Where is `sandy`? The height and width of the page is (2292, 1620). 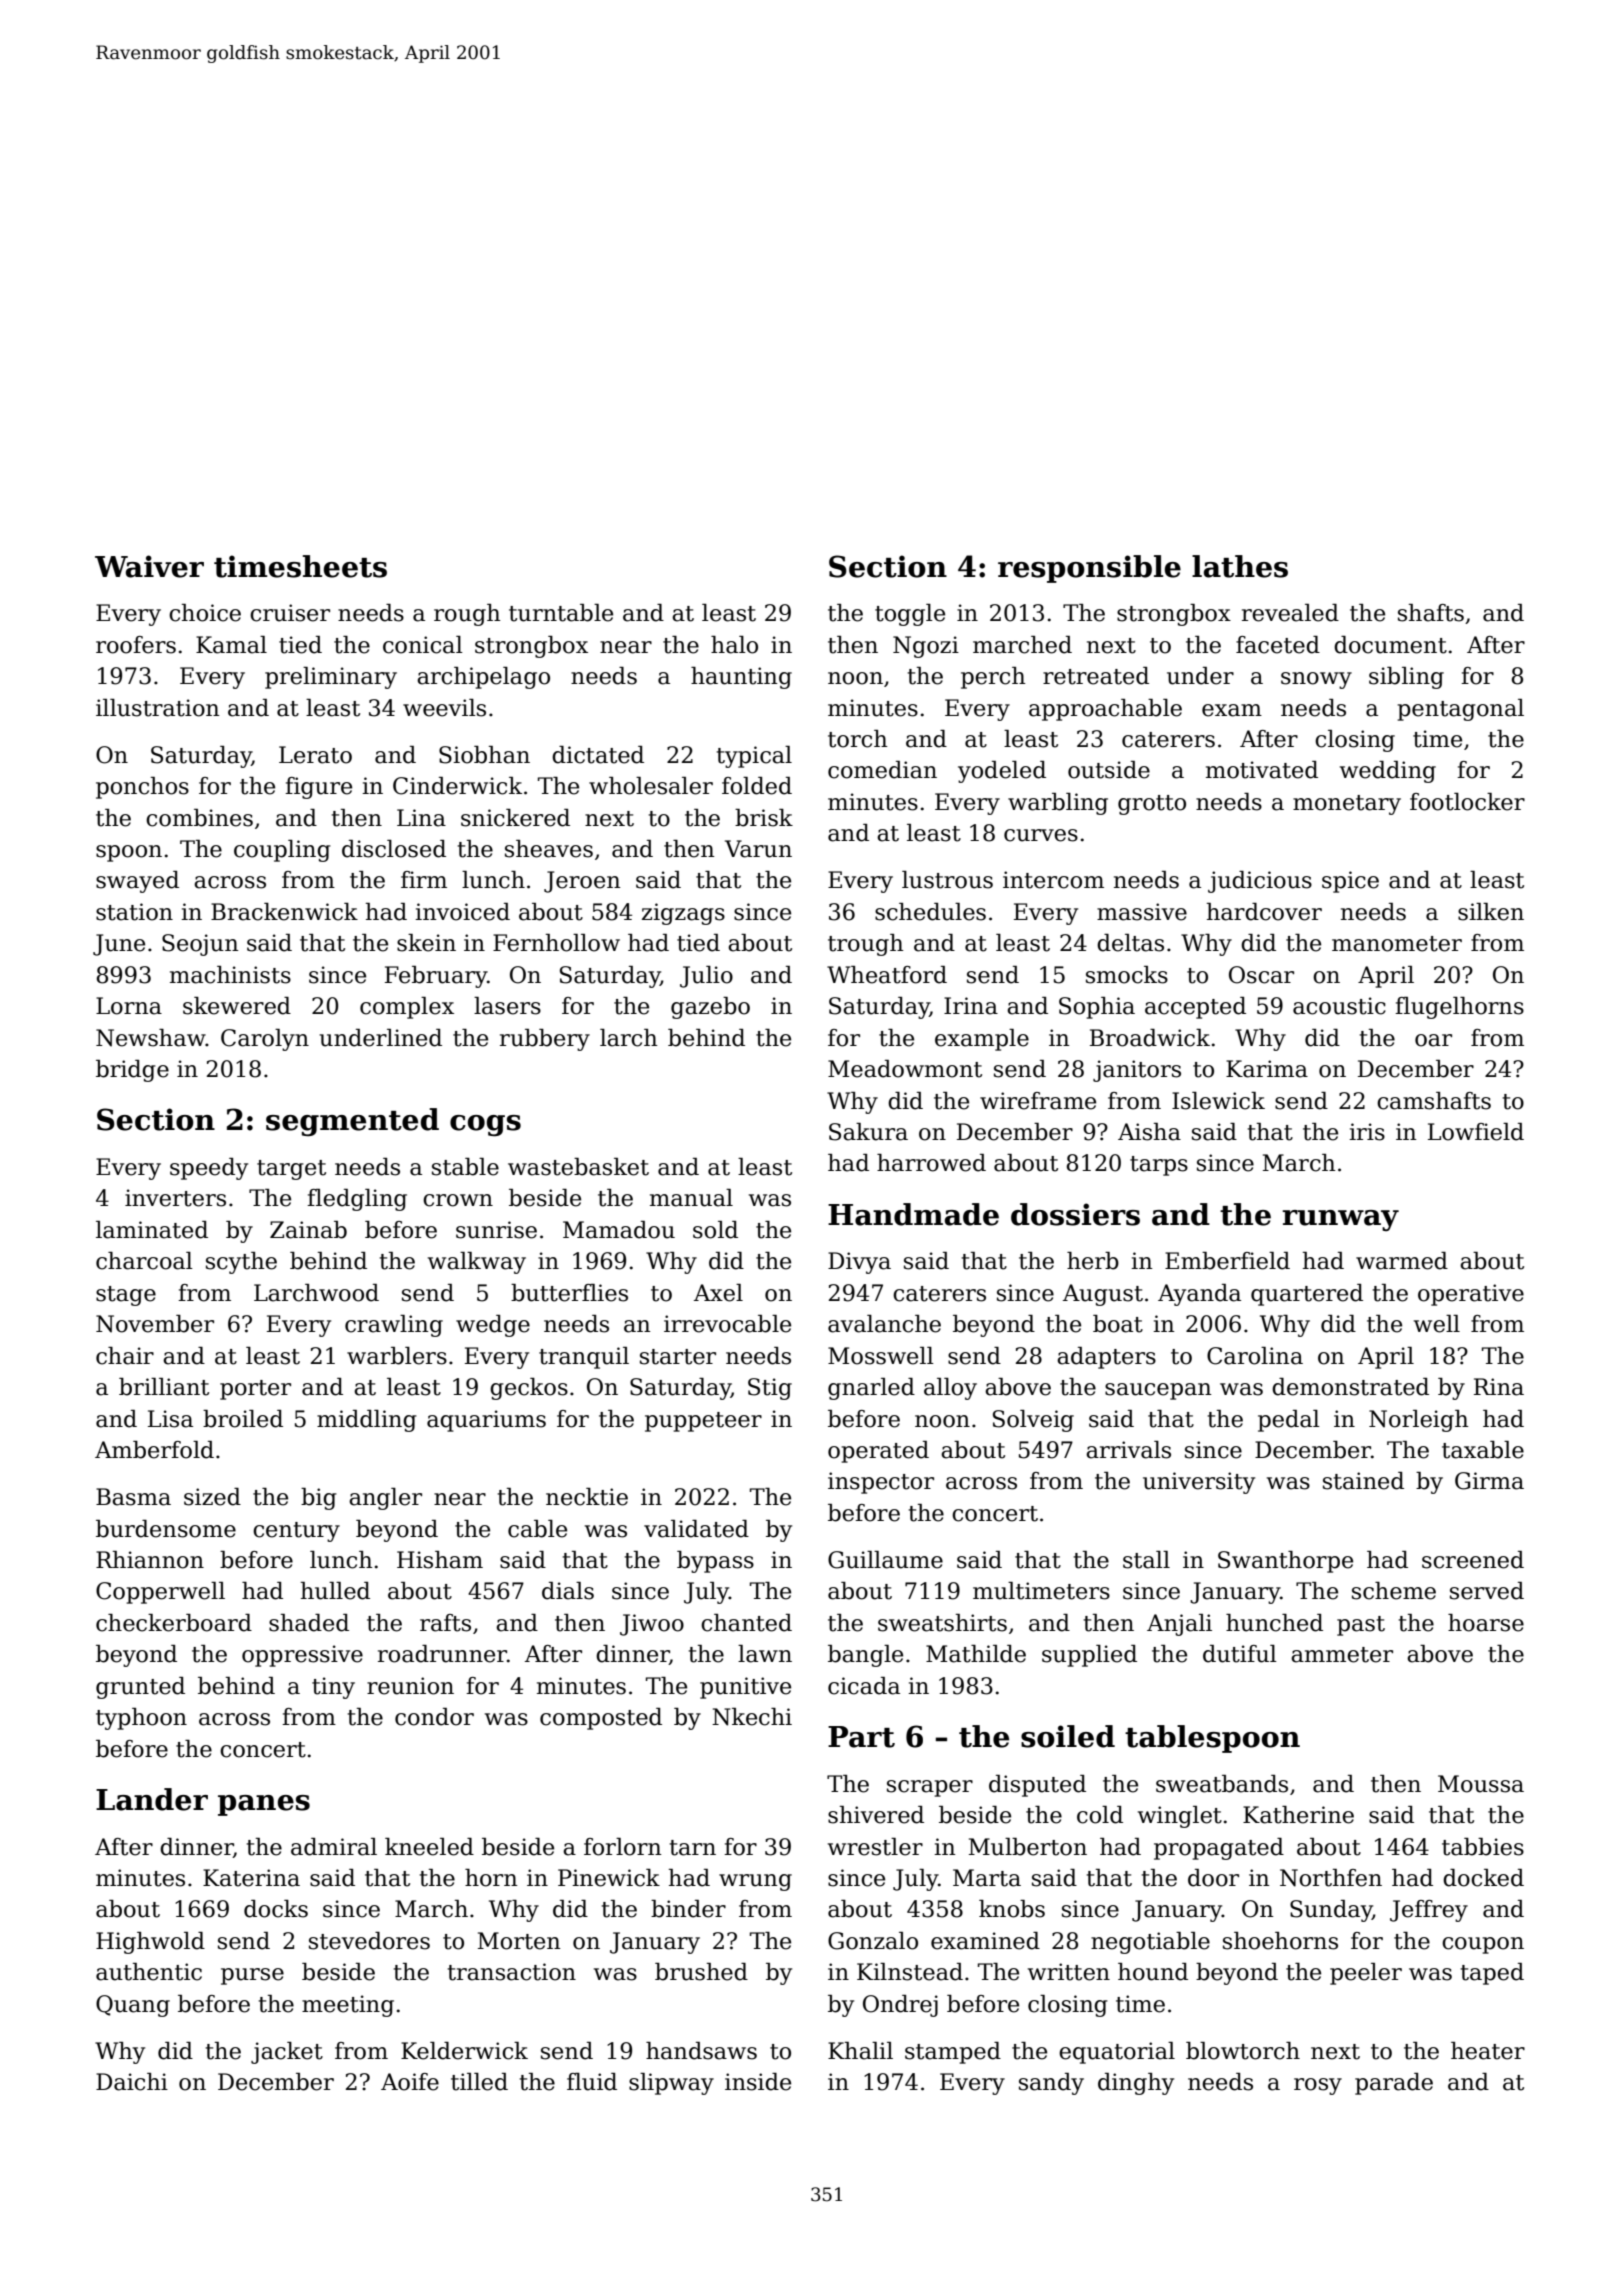
sandy is located at coordinates (1051, 2084).
